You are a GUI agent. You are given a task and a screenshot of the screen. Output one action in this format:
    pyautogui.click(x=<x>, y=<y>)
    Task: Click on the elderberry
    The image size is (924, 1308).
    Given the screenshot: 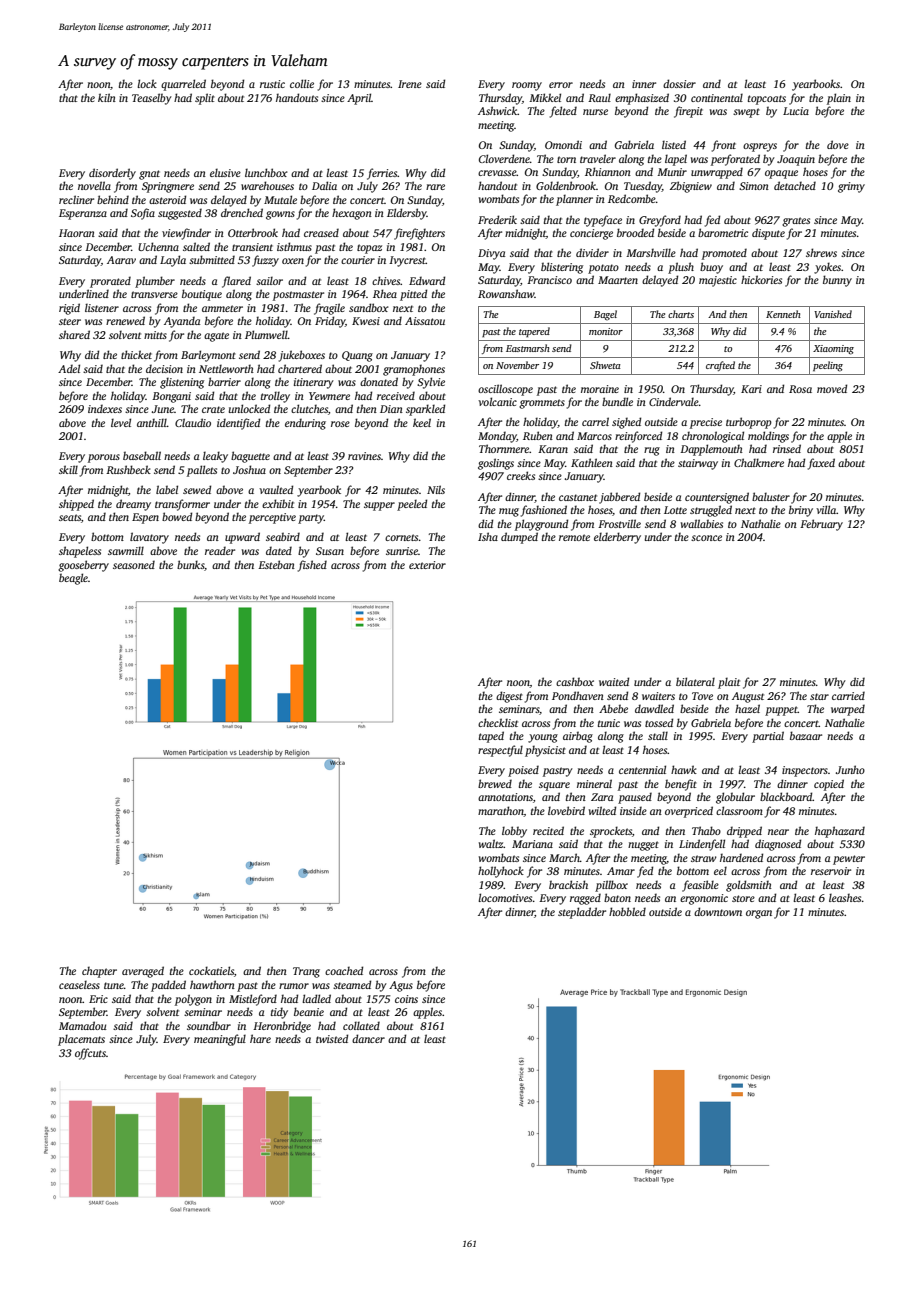 What is the action you would take?
    pyautogui.click(x=617, y=538)
